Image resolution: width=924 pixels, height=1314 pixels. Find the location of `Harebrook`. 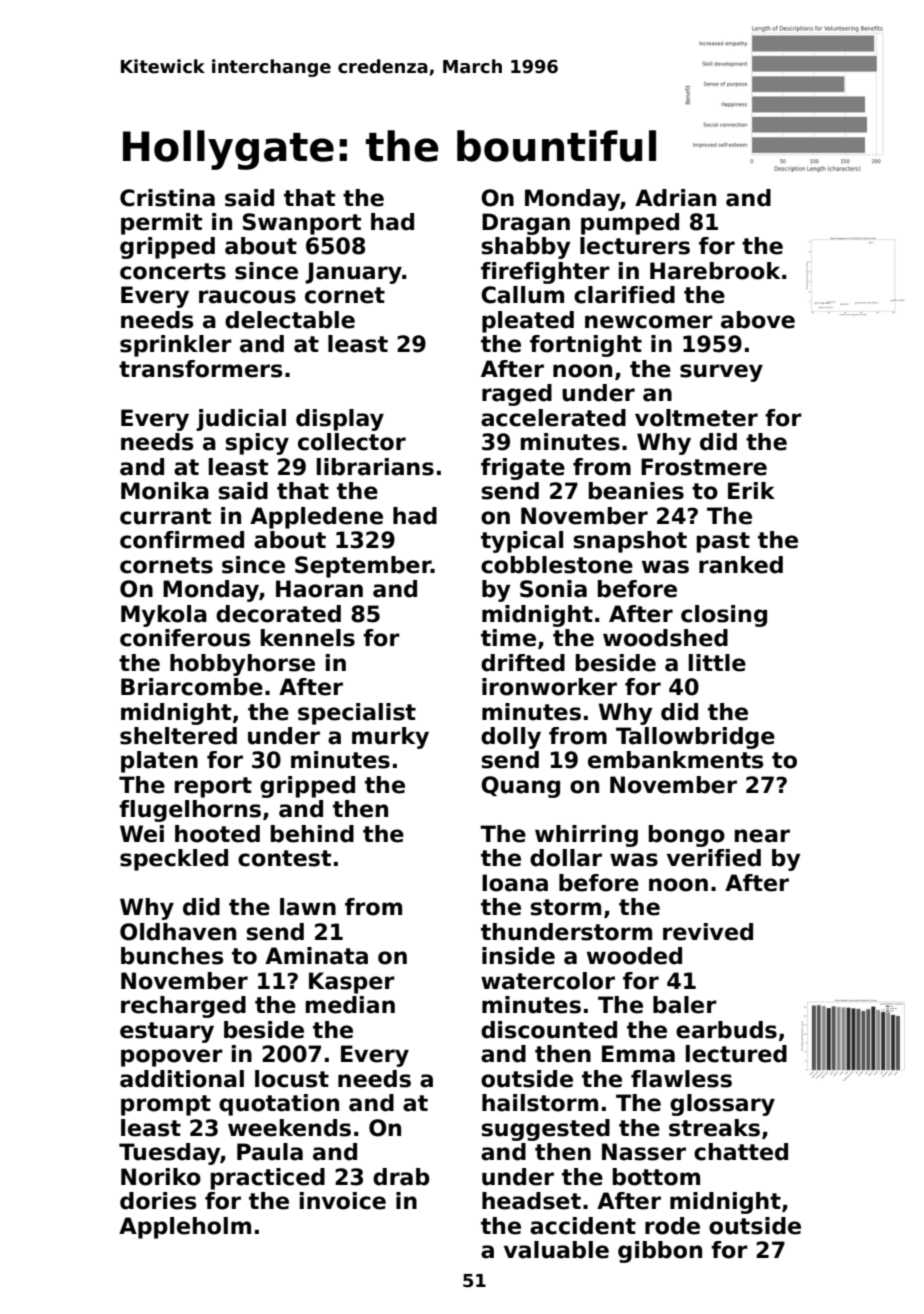

Harebrook is located at coordinates (715, 271).
